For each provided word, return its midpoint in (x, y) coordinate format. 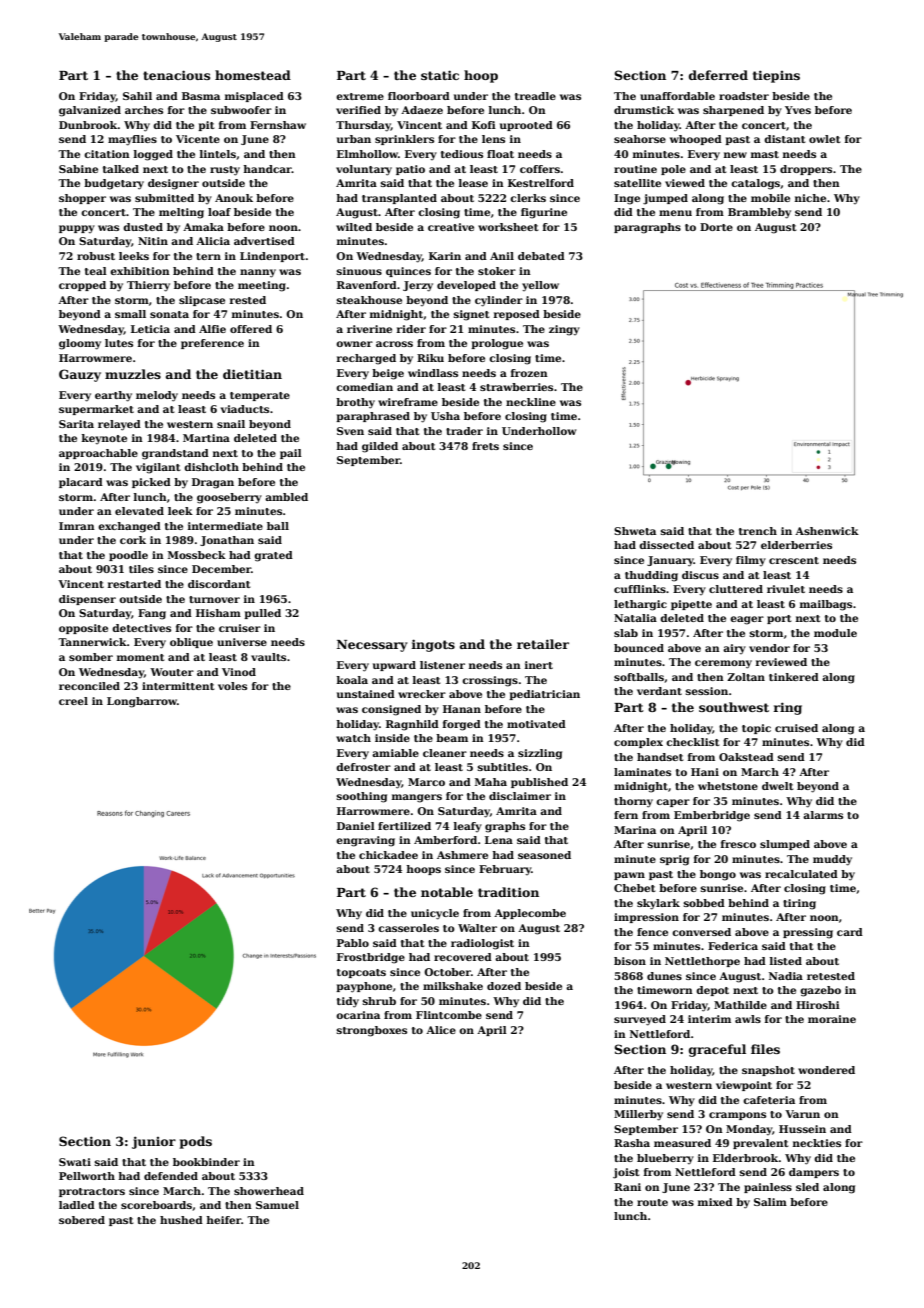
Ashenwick (827, 531)
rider (411, 329)
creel (73, 701)
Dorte (716, 227)
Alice (441, 1030)
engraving (365, 841)
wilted (354, 227)
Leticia (150, 329)
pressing (808, 933)
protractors (92, 1192)
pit (206, 126)
